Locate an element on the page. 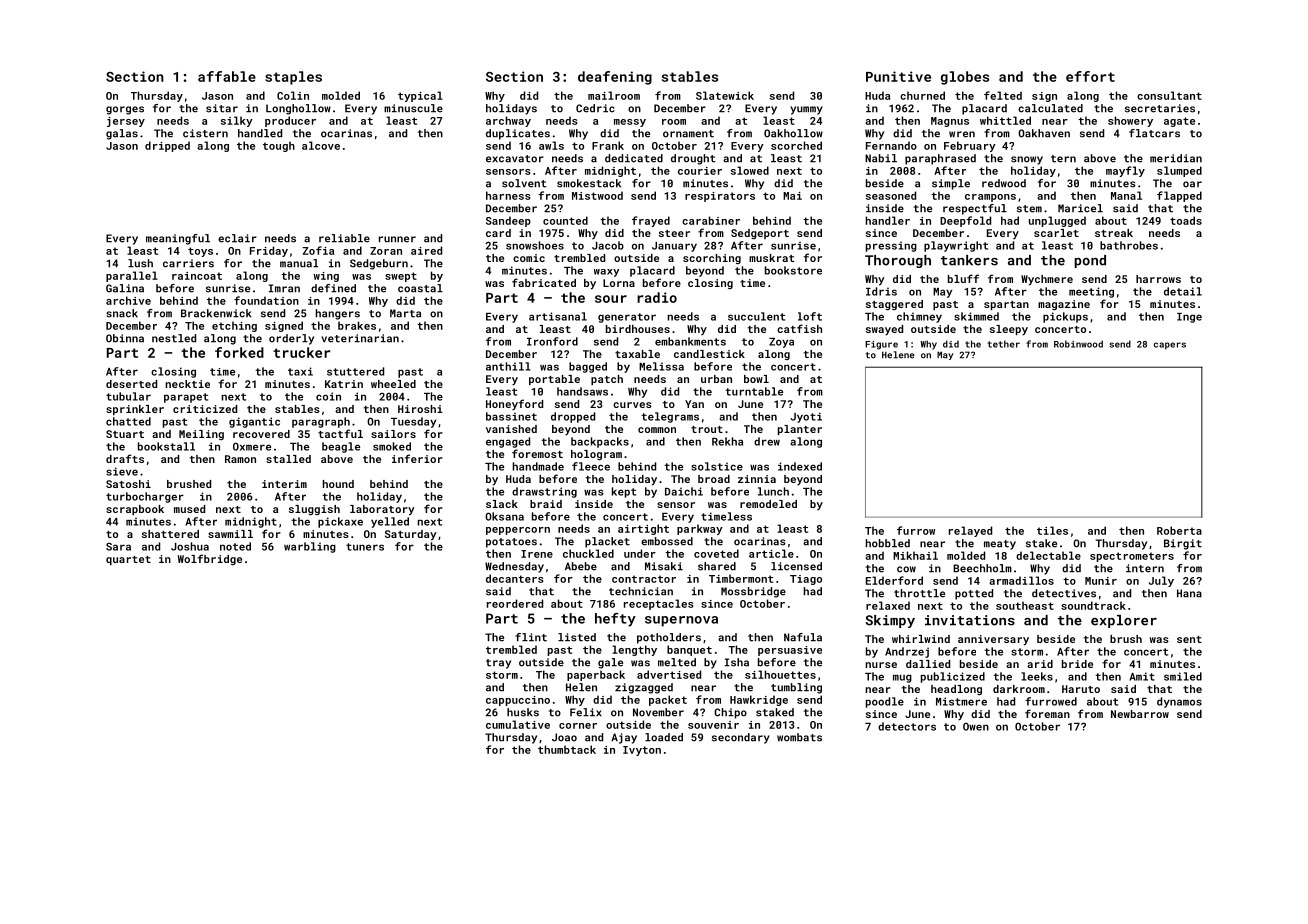 The width and height of the document is (1308, 924). Roberta is located at coordinates (1179, 530).
